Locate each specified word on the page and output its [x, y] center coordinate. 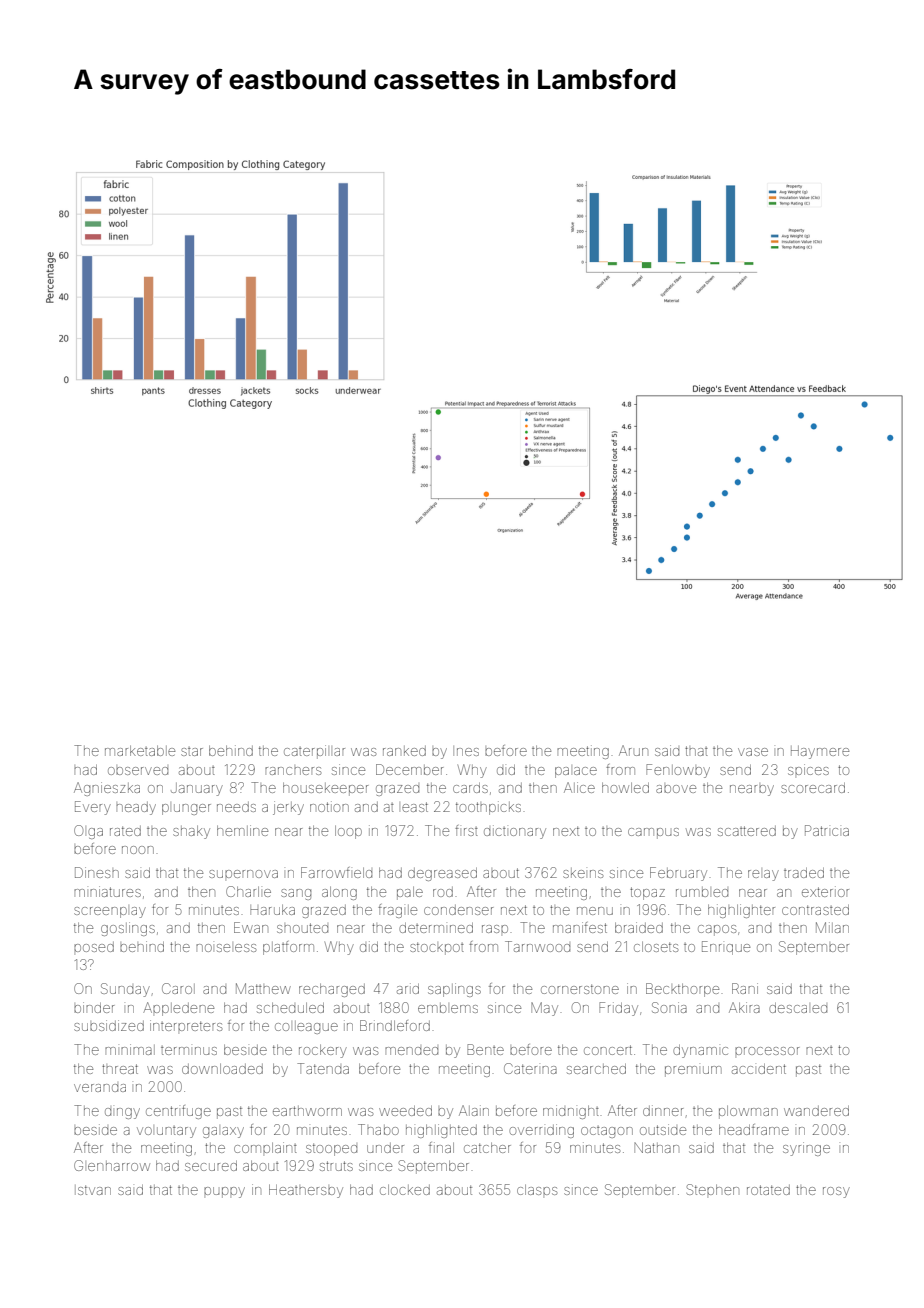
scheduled [290, 1008]
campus [653, 833]
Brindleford [395, 1025]
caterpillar [314, 752]
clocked [405, 1190]
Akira [744, 1007]
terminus [189, 1050]
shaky [191, 832]
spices [808, 769]
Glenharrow [112, 1165]
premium [693, 1071]
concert [608, 1050]
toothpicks [488, 808]
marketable [140, 751]
